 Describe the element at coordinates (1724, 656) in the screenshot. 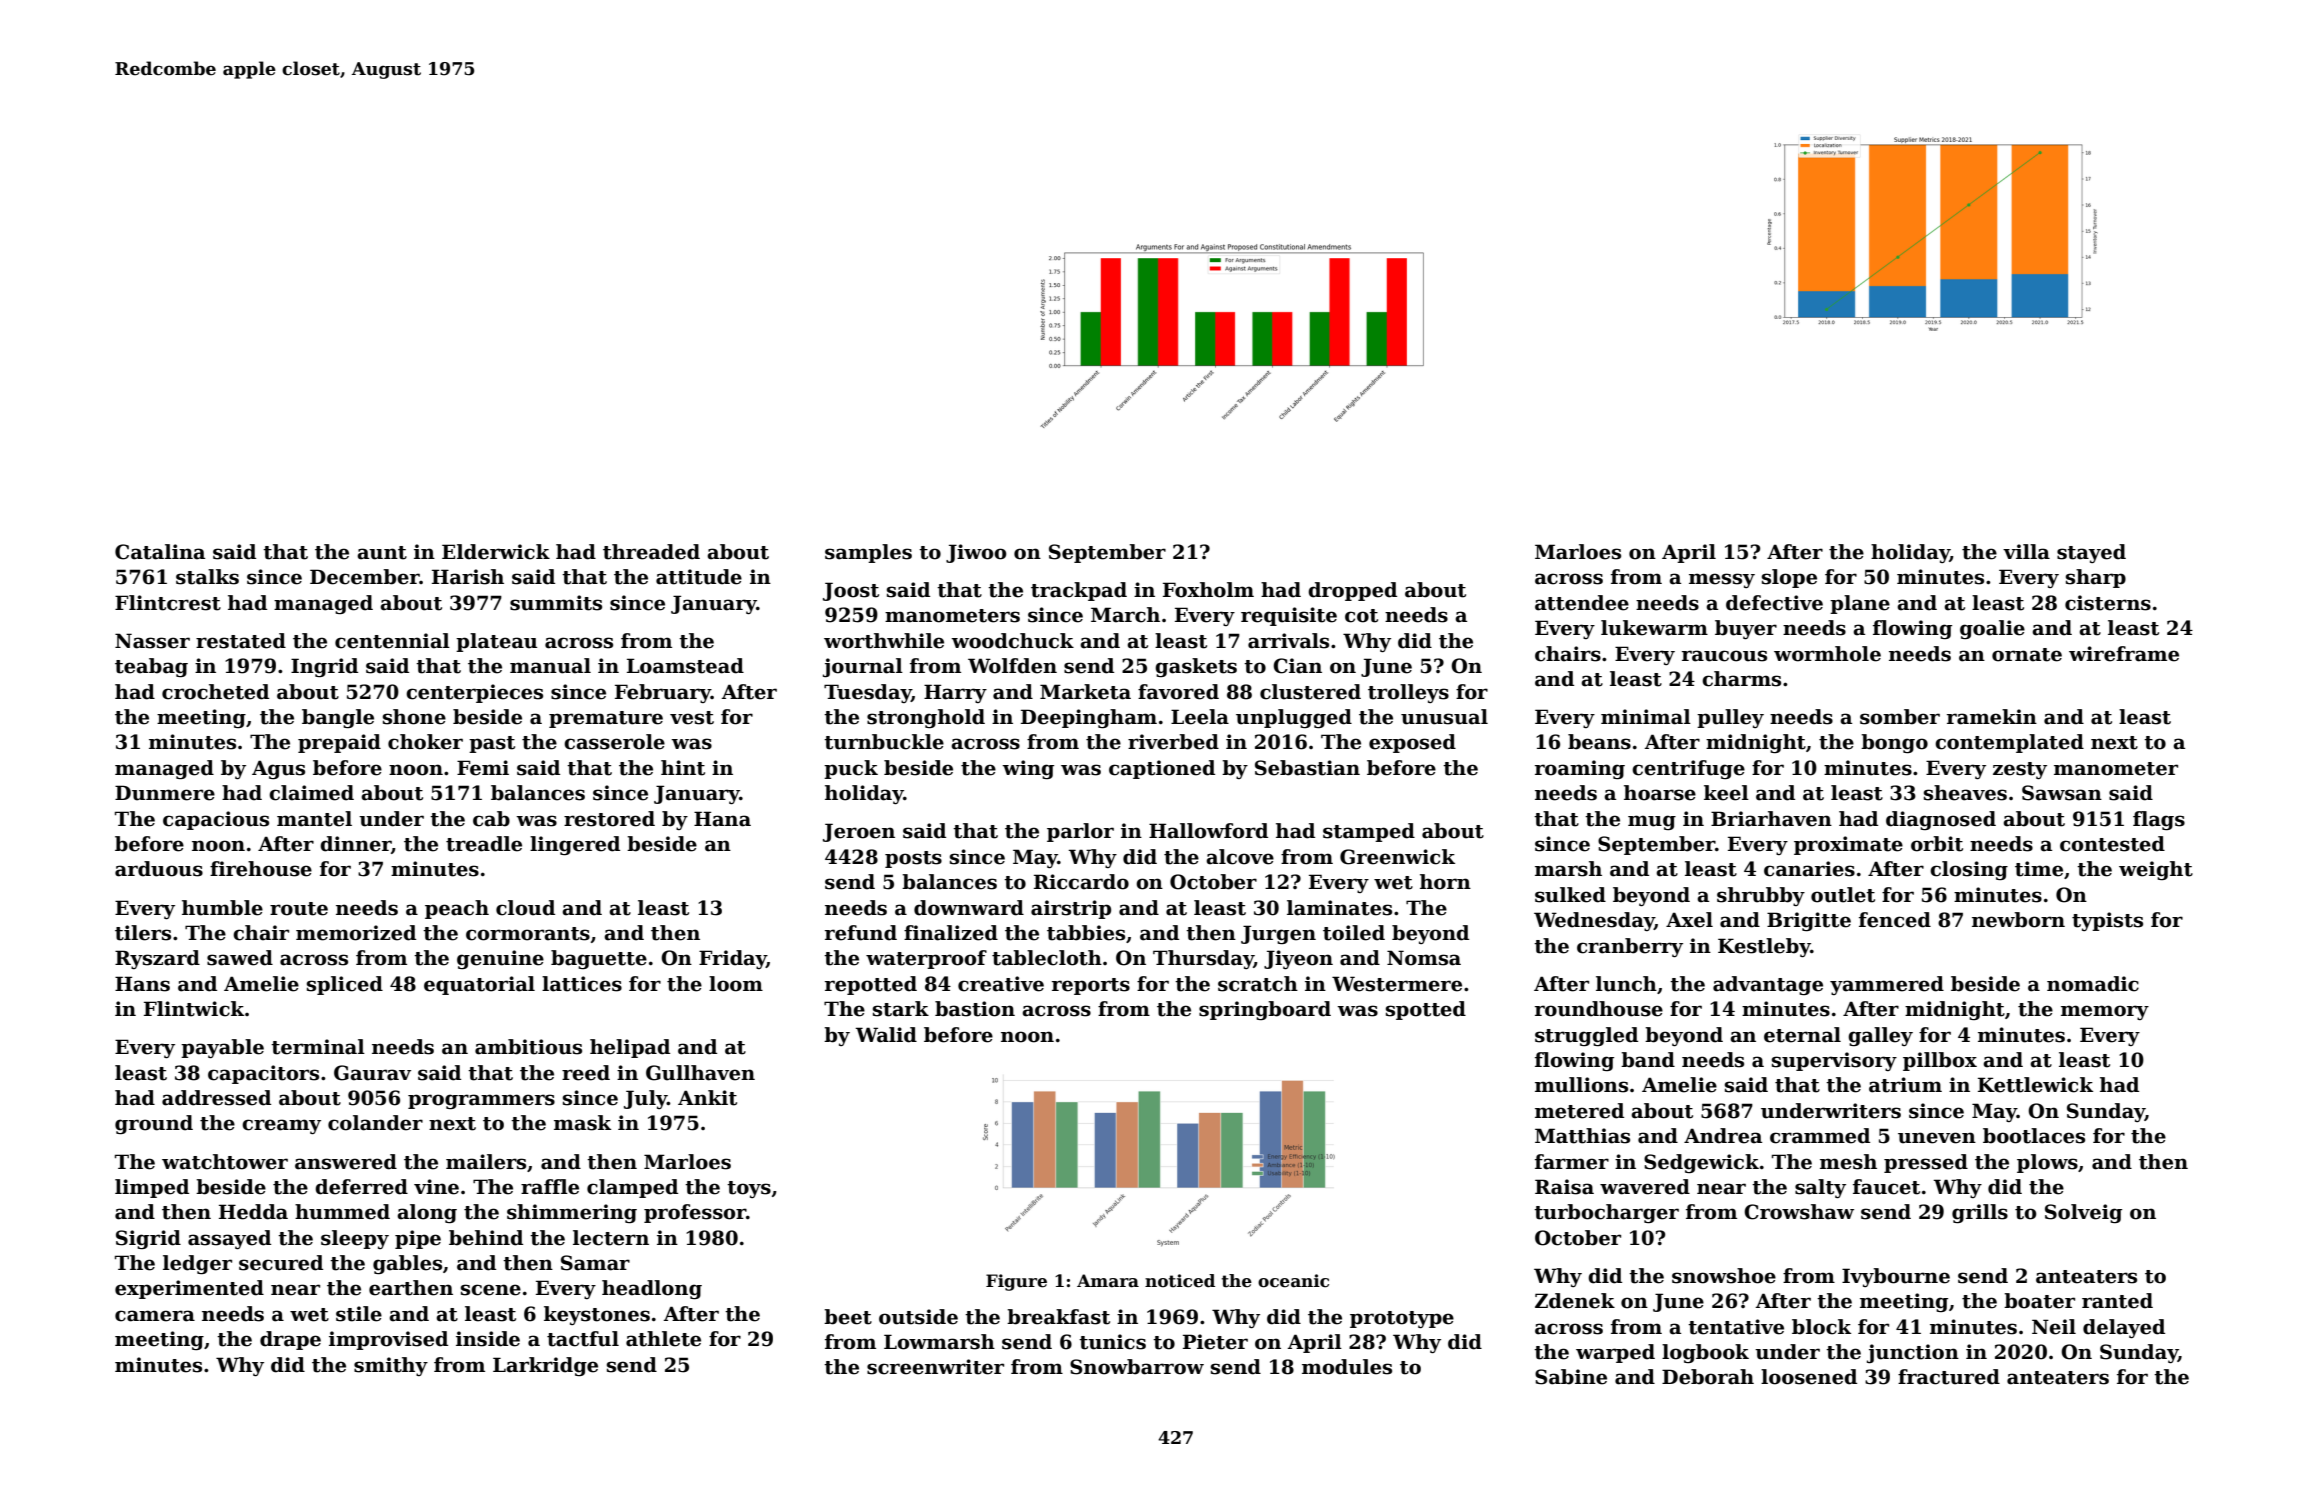

I see `raucous` at that location.
